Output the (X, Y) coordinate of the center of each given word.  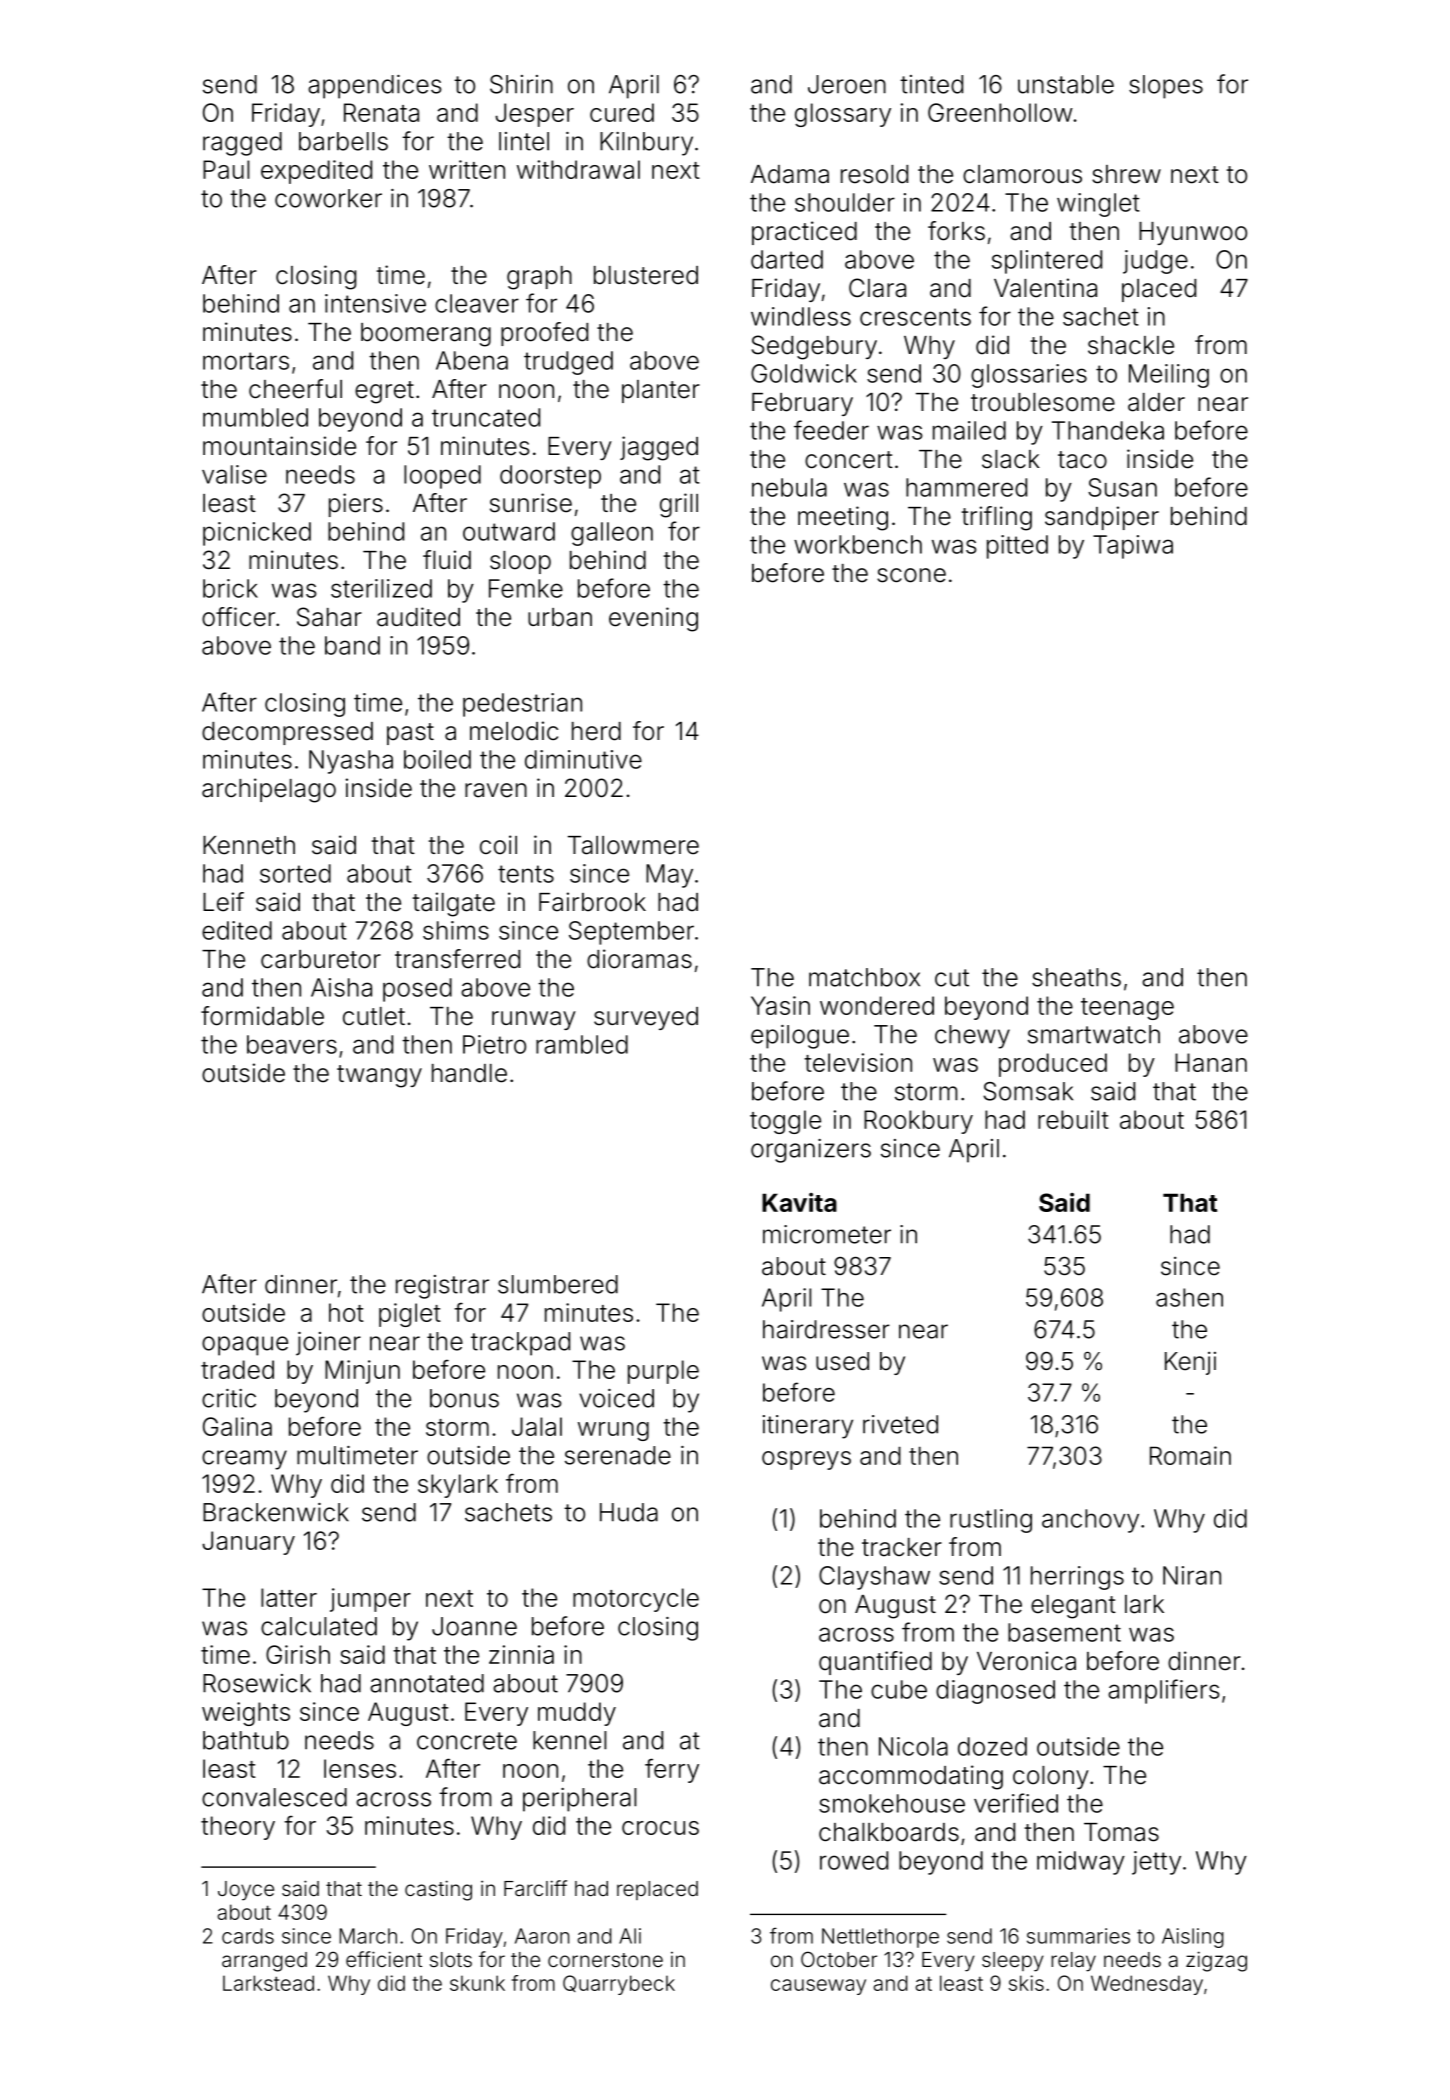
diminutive (583, 759)
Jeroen (847, 84)
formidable (262, 1016)
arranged (264, 1962)
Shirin (521, 84)
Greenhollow (1000, 112)
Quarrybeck (619, 1985)
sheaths (1076, 977)
